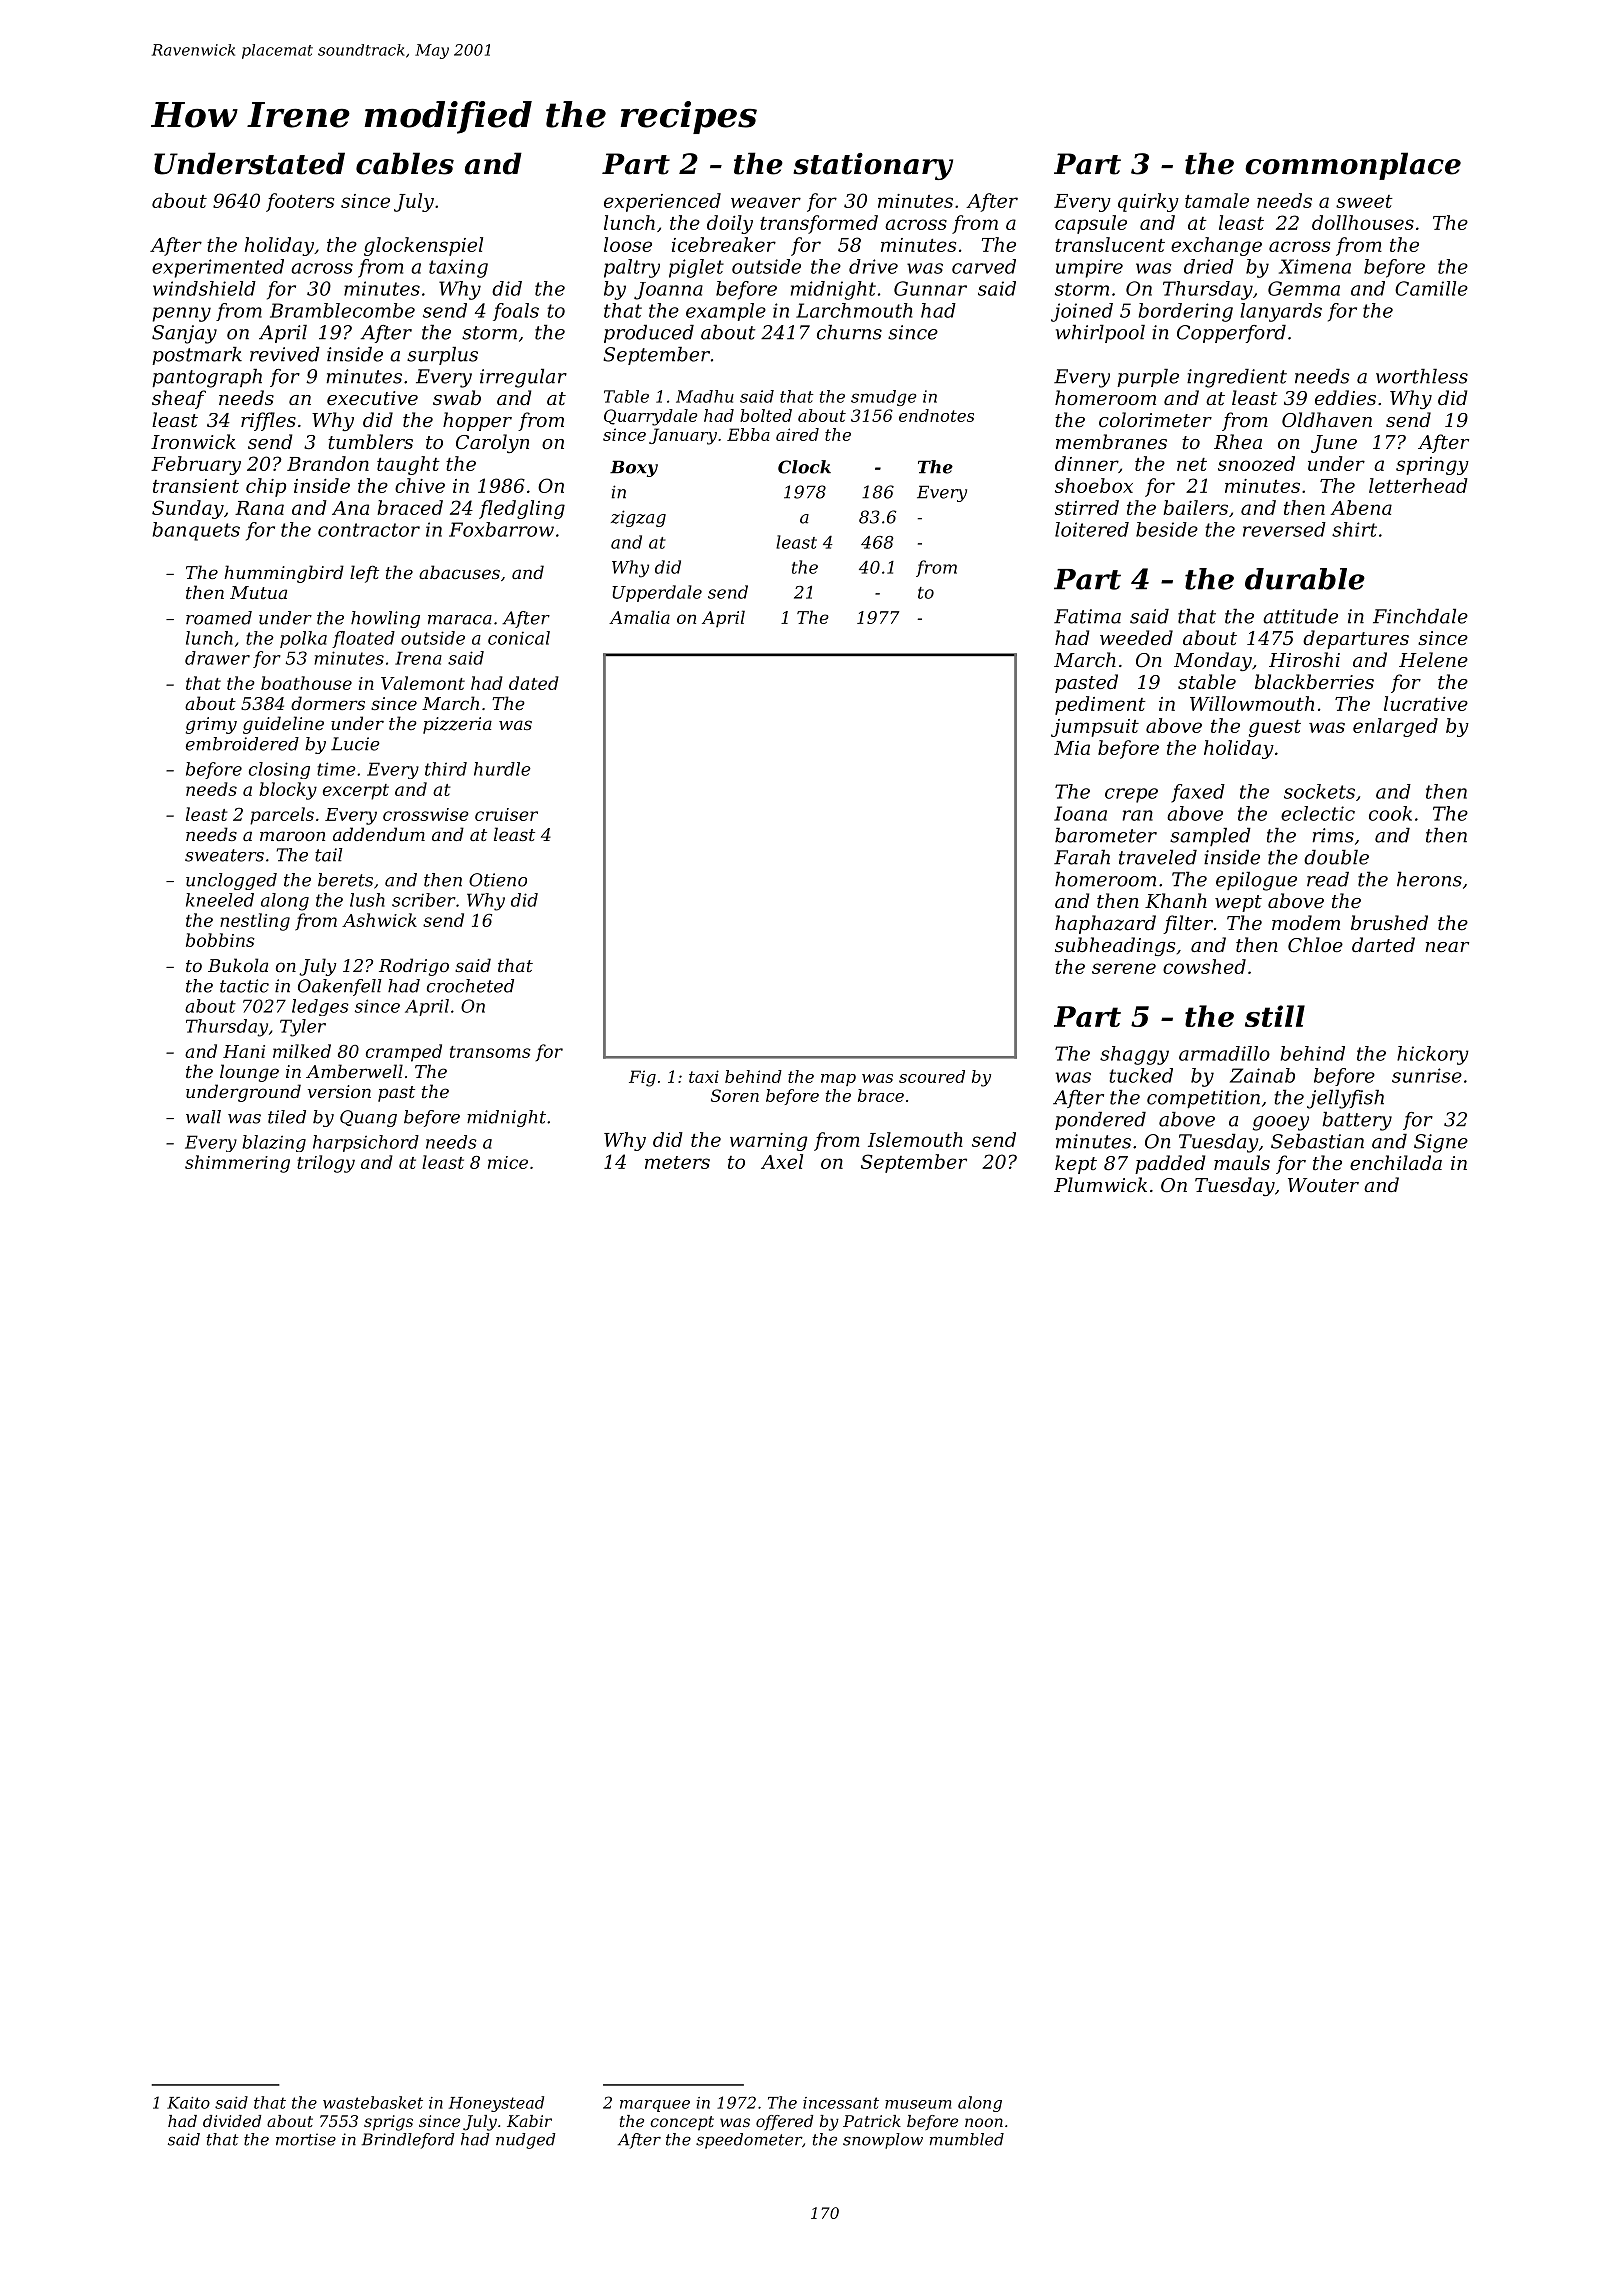 The height and width of the screenshot is (2292, 1620). Describe the element at coordinates (203, 1117) in the screenshot. I see `wall` at that location.
